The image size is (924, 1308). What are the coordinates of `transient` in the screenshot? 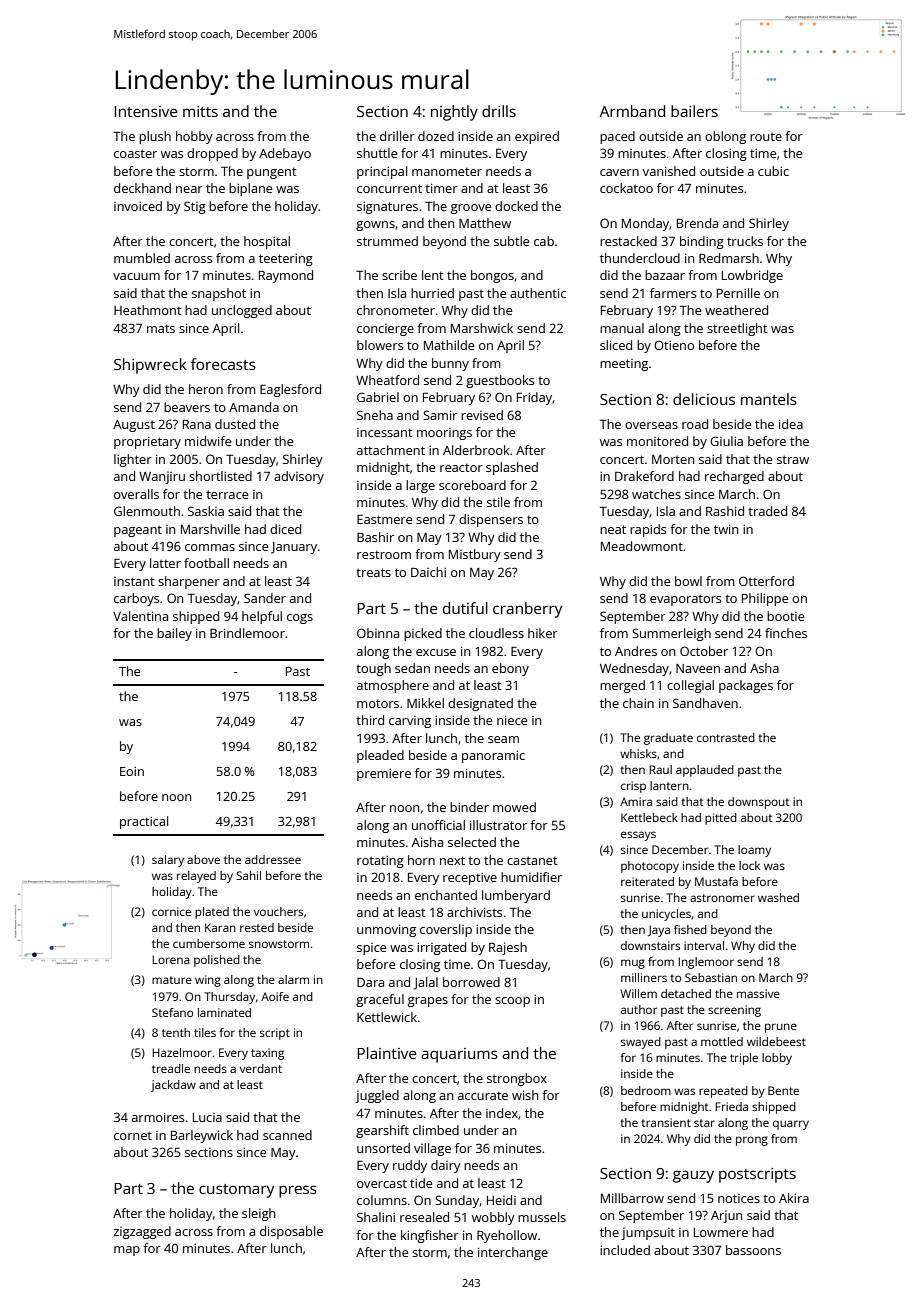 It's located at (666, 1122).
